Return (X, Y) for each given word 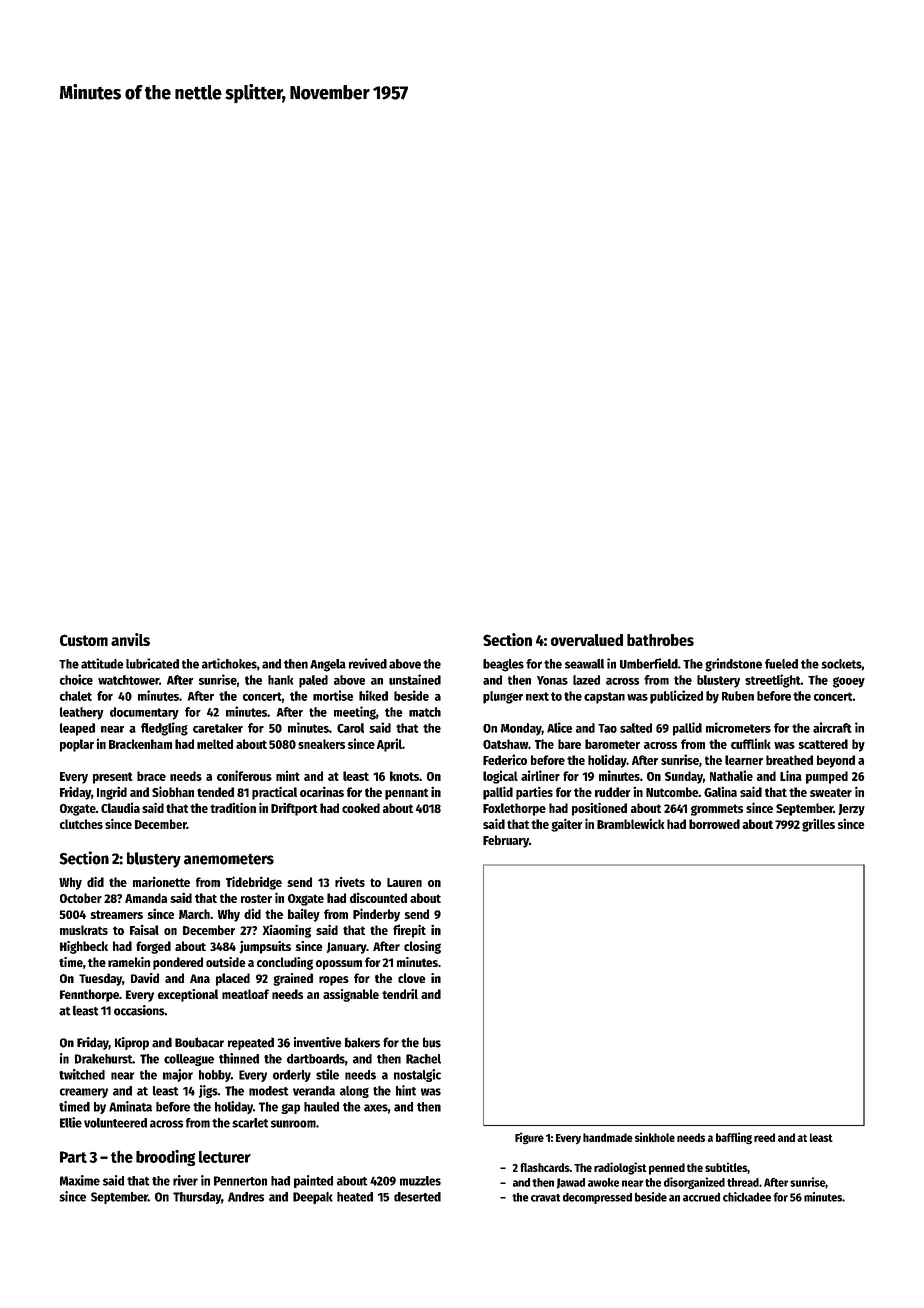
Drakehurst (103, 1059)
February (506, 841)
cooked (361, 808)
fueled (781, 664)
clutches (81, 824)
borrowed (714, 824)
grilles (818, 825)
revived (368, 663)
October (81, 898)
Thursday (197, 1198)
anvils (130, 639)
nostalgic (417, 1075)
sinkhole (655, 1137)
